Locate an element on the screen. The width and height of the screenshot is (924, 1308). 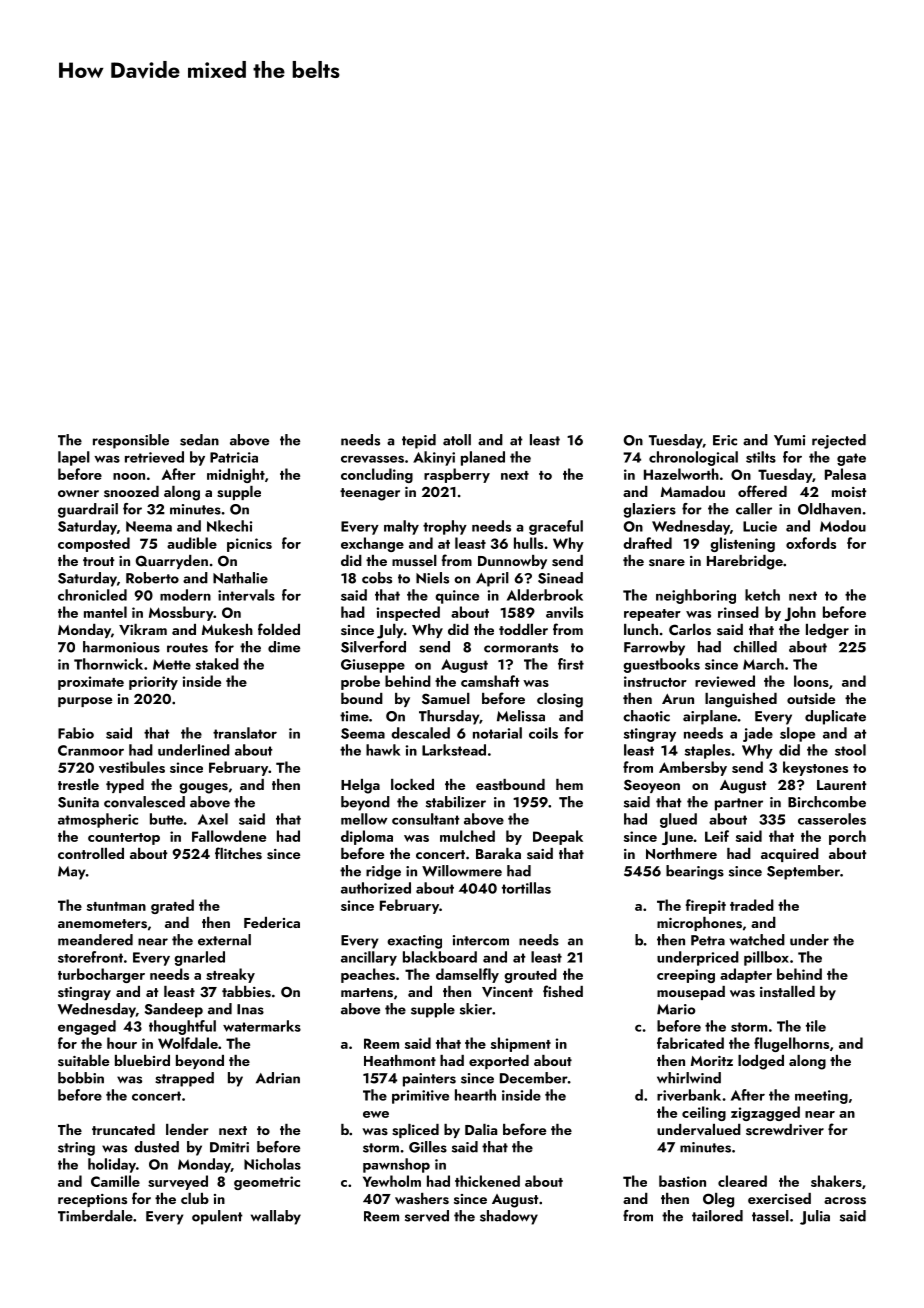
anemometers is located at coordinates (102, 924).
